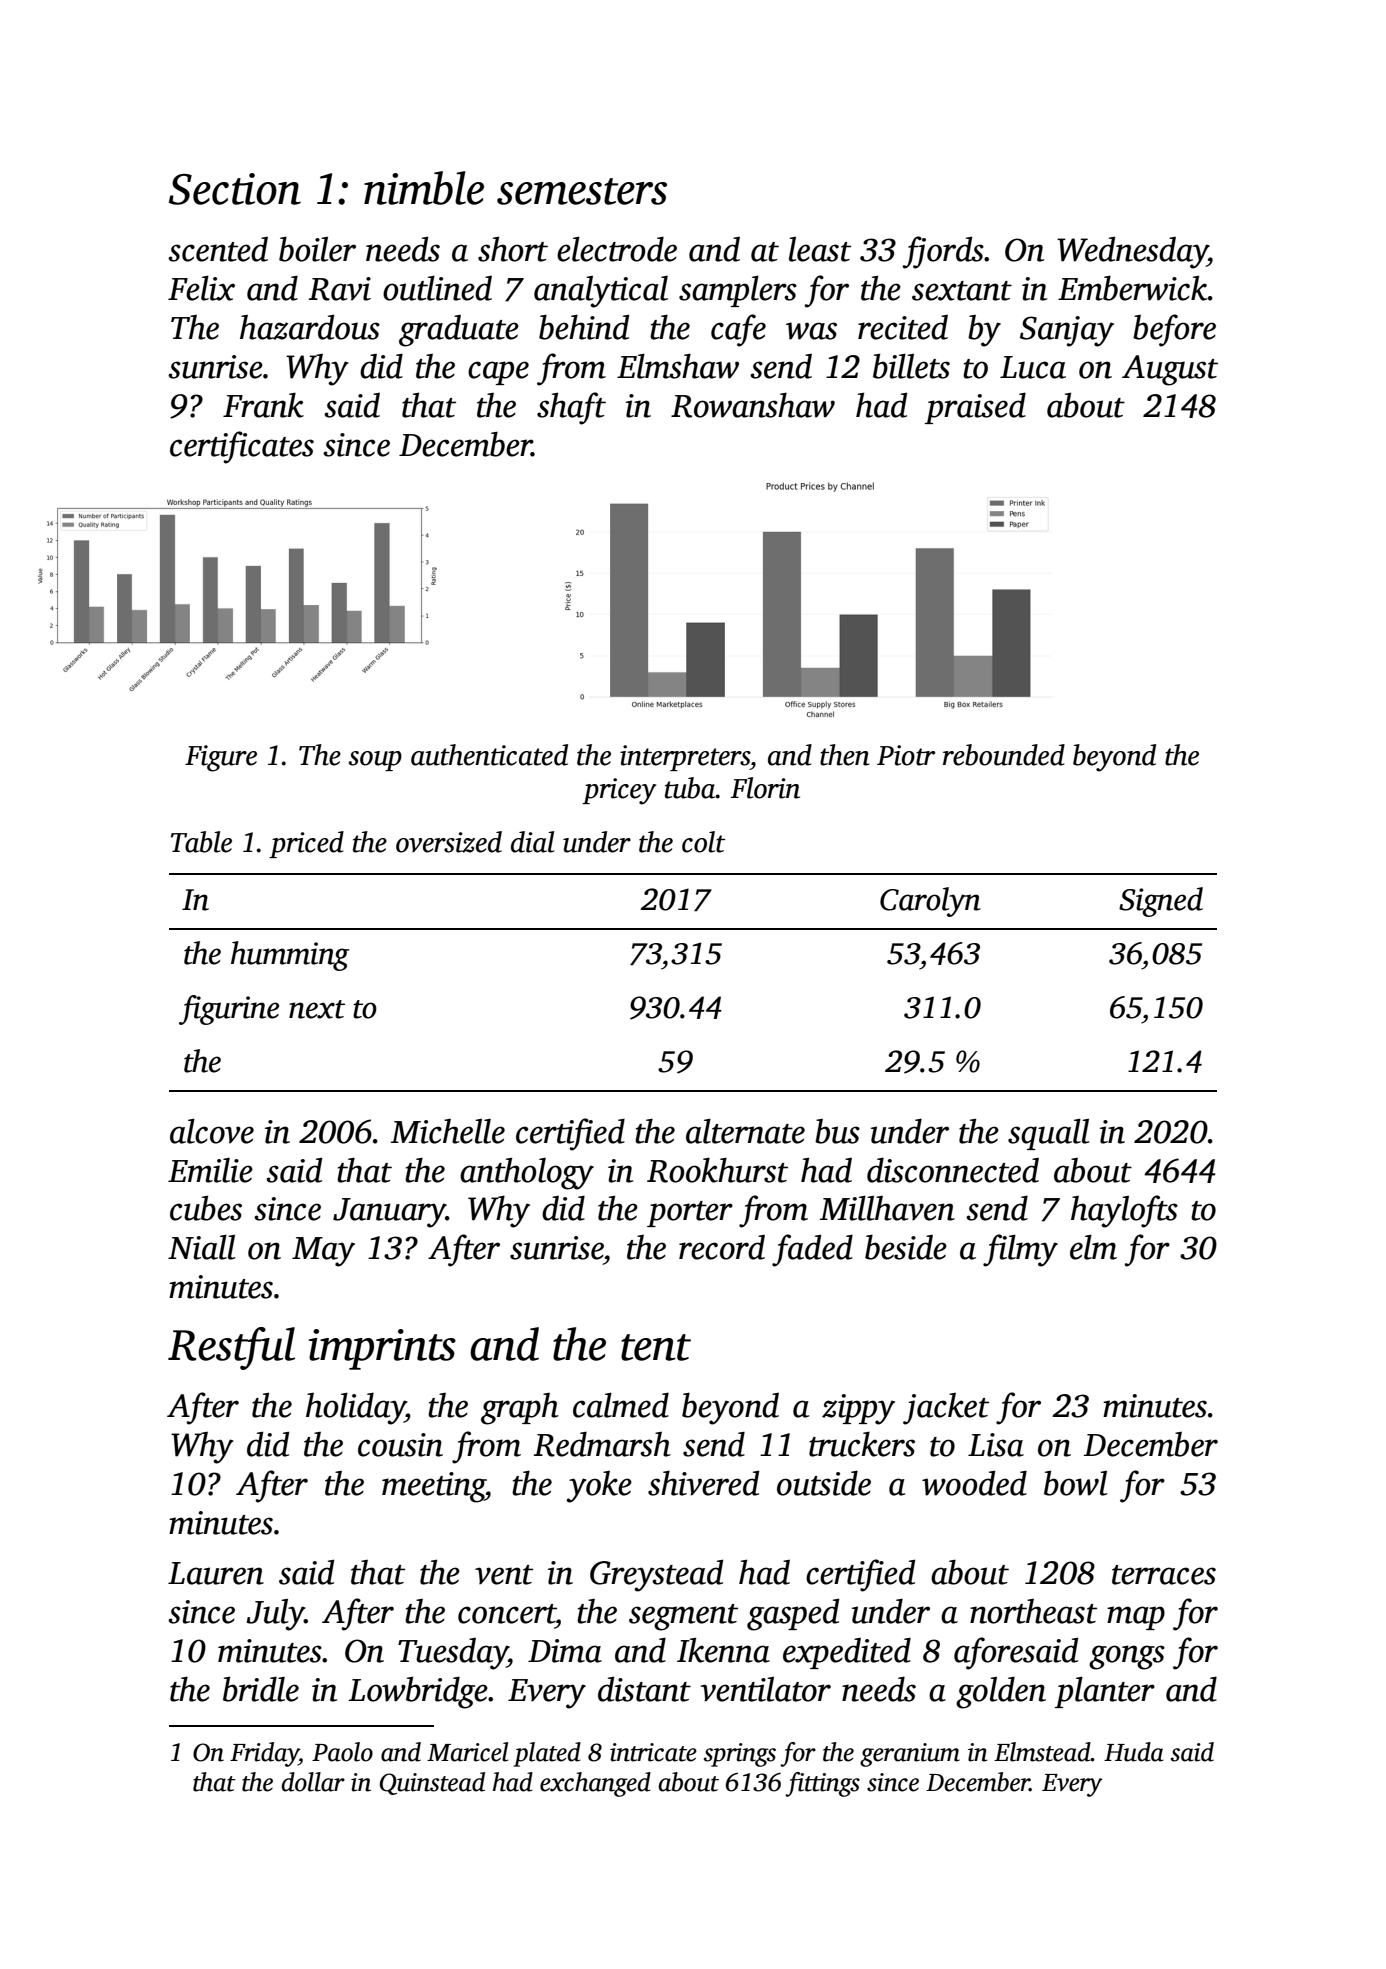 Image resolution: width=1386 pixels, height=1969 pixels. I want to click on samplers, so click(738, 291).
